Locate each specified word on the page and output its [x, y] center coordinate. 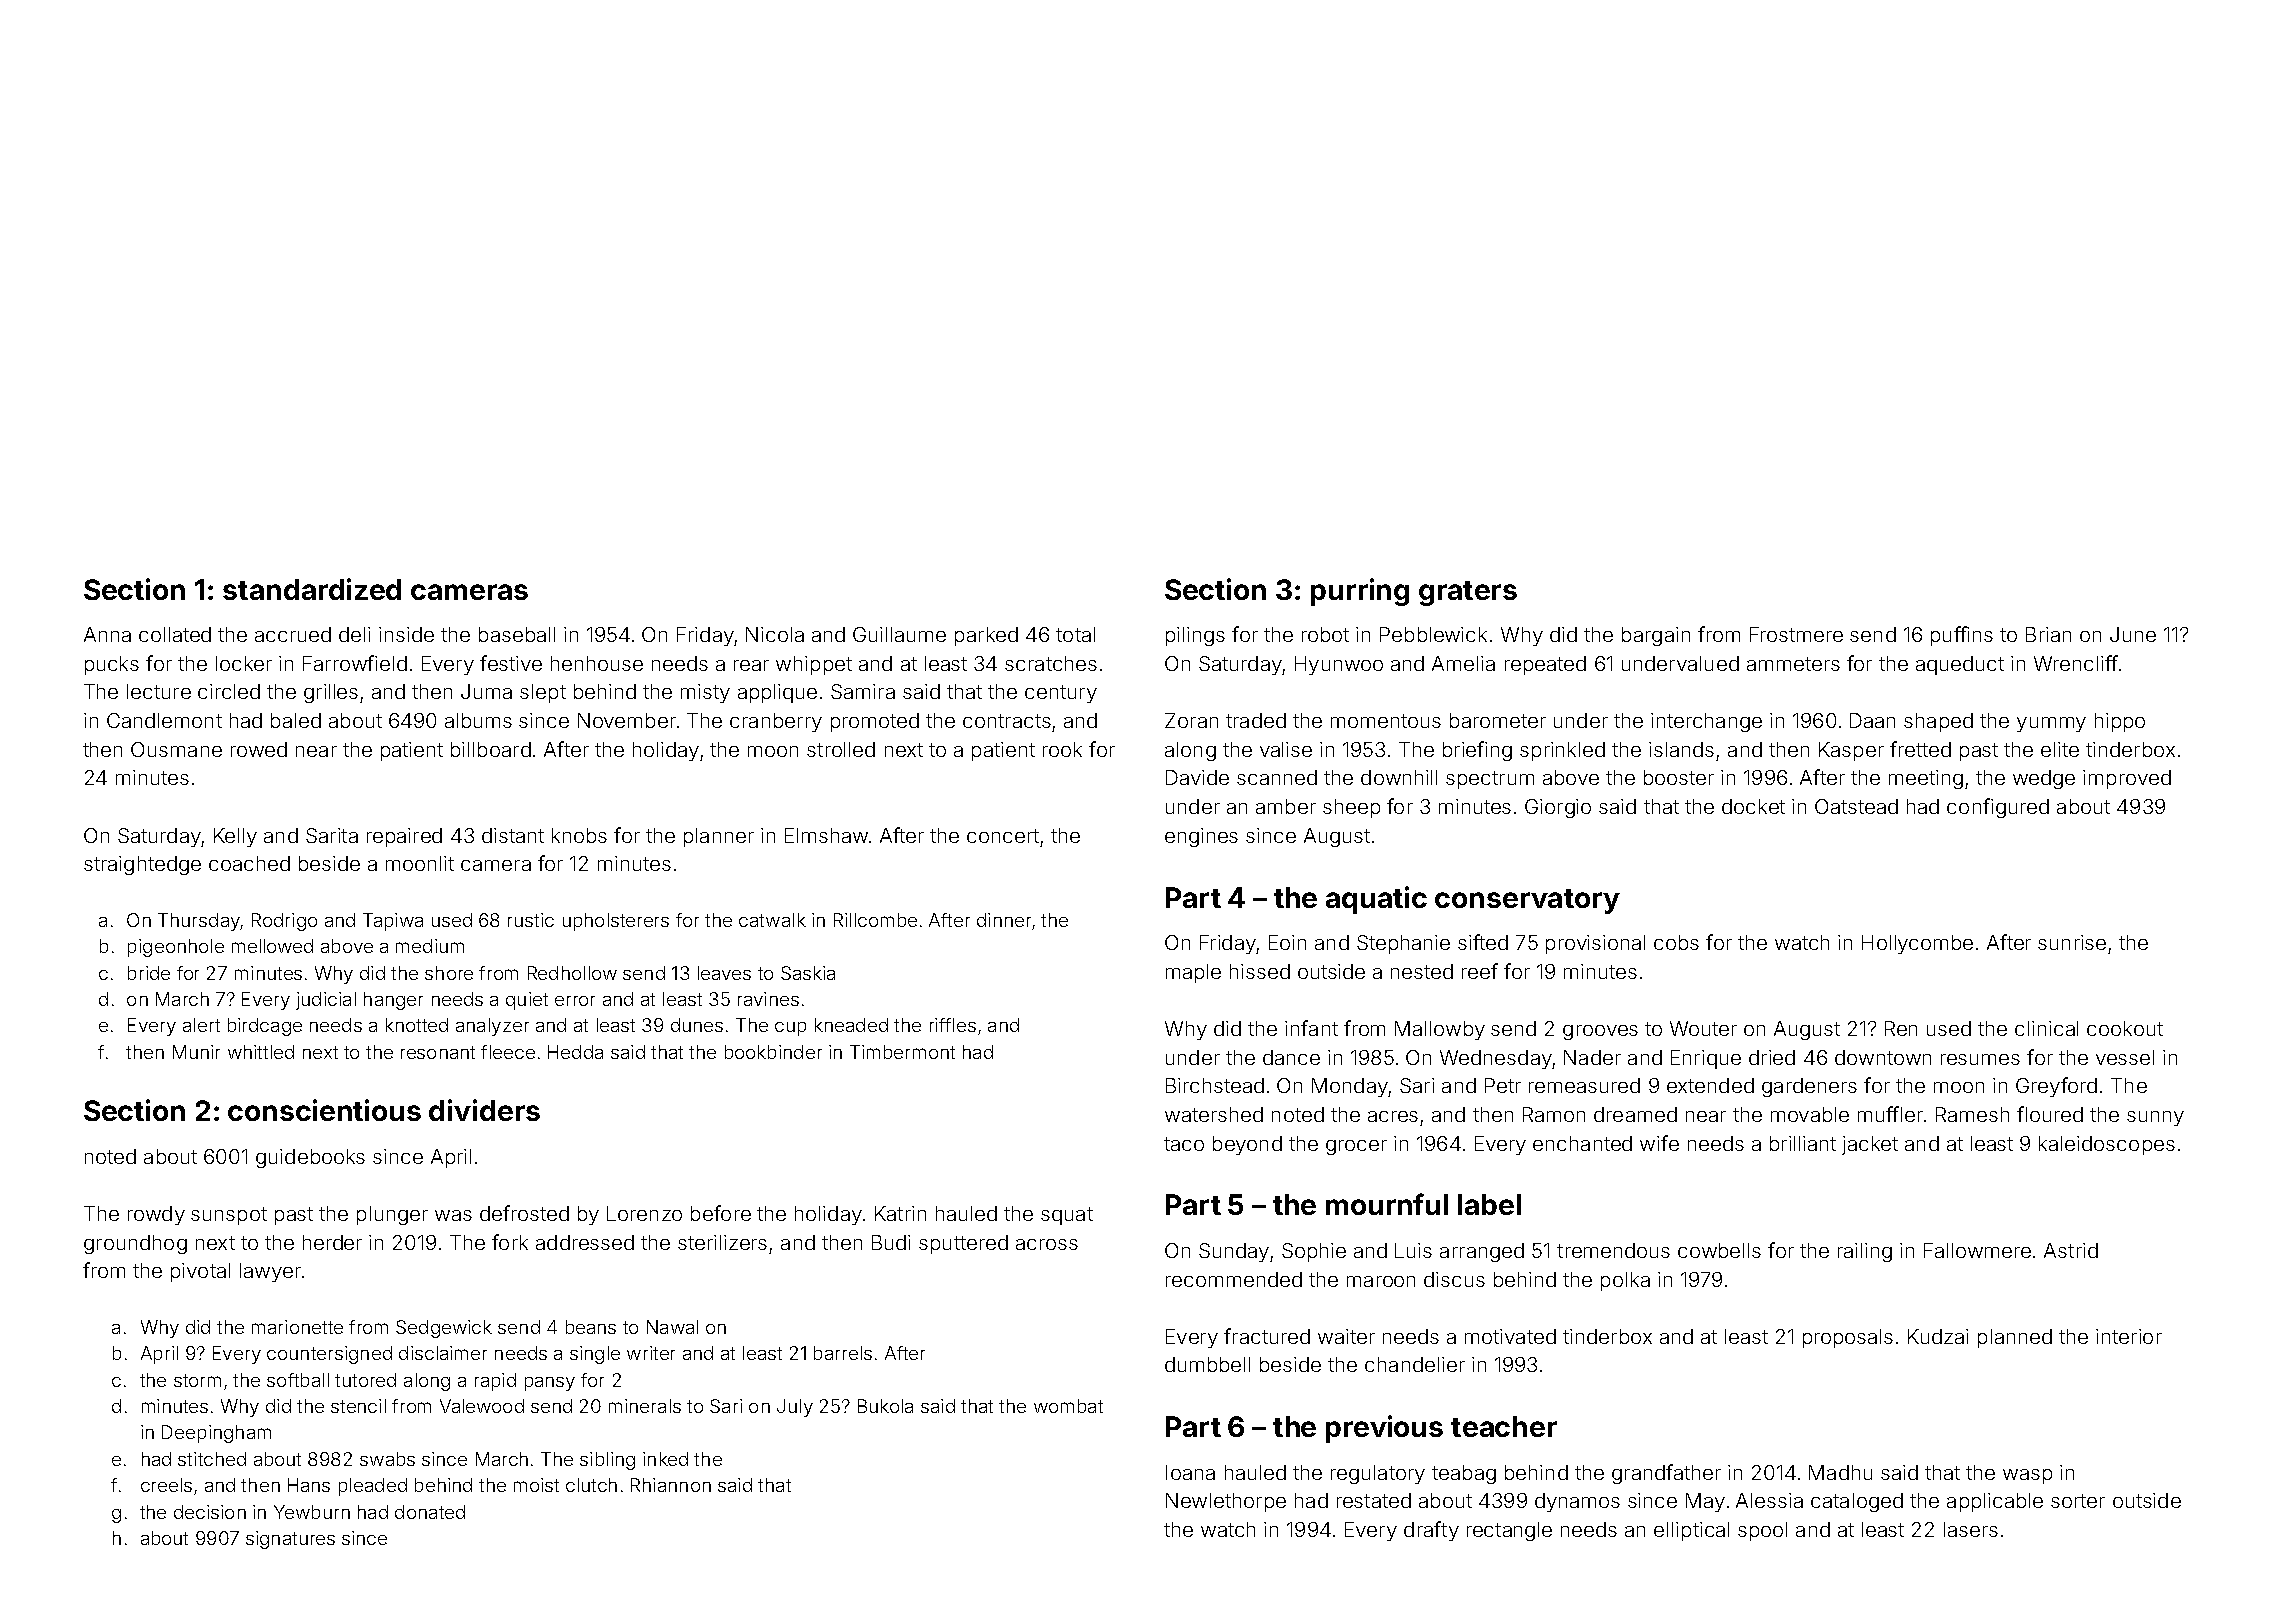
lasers [1971, 1529]
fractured [1267, 1336]
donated [430, 1512]
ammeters [1793, 664]
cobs [1676, 942]
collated [175, 634]
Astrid [2071, 1250]
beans [591, 1327]
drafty [1431, 1531]
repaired [404, 837]
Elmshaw [826, 835]
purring [1360, 592]
